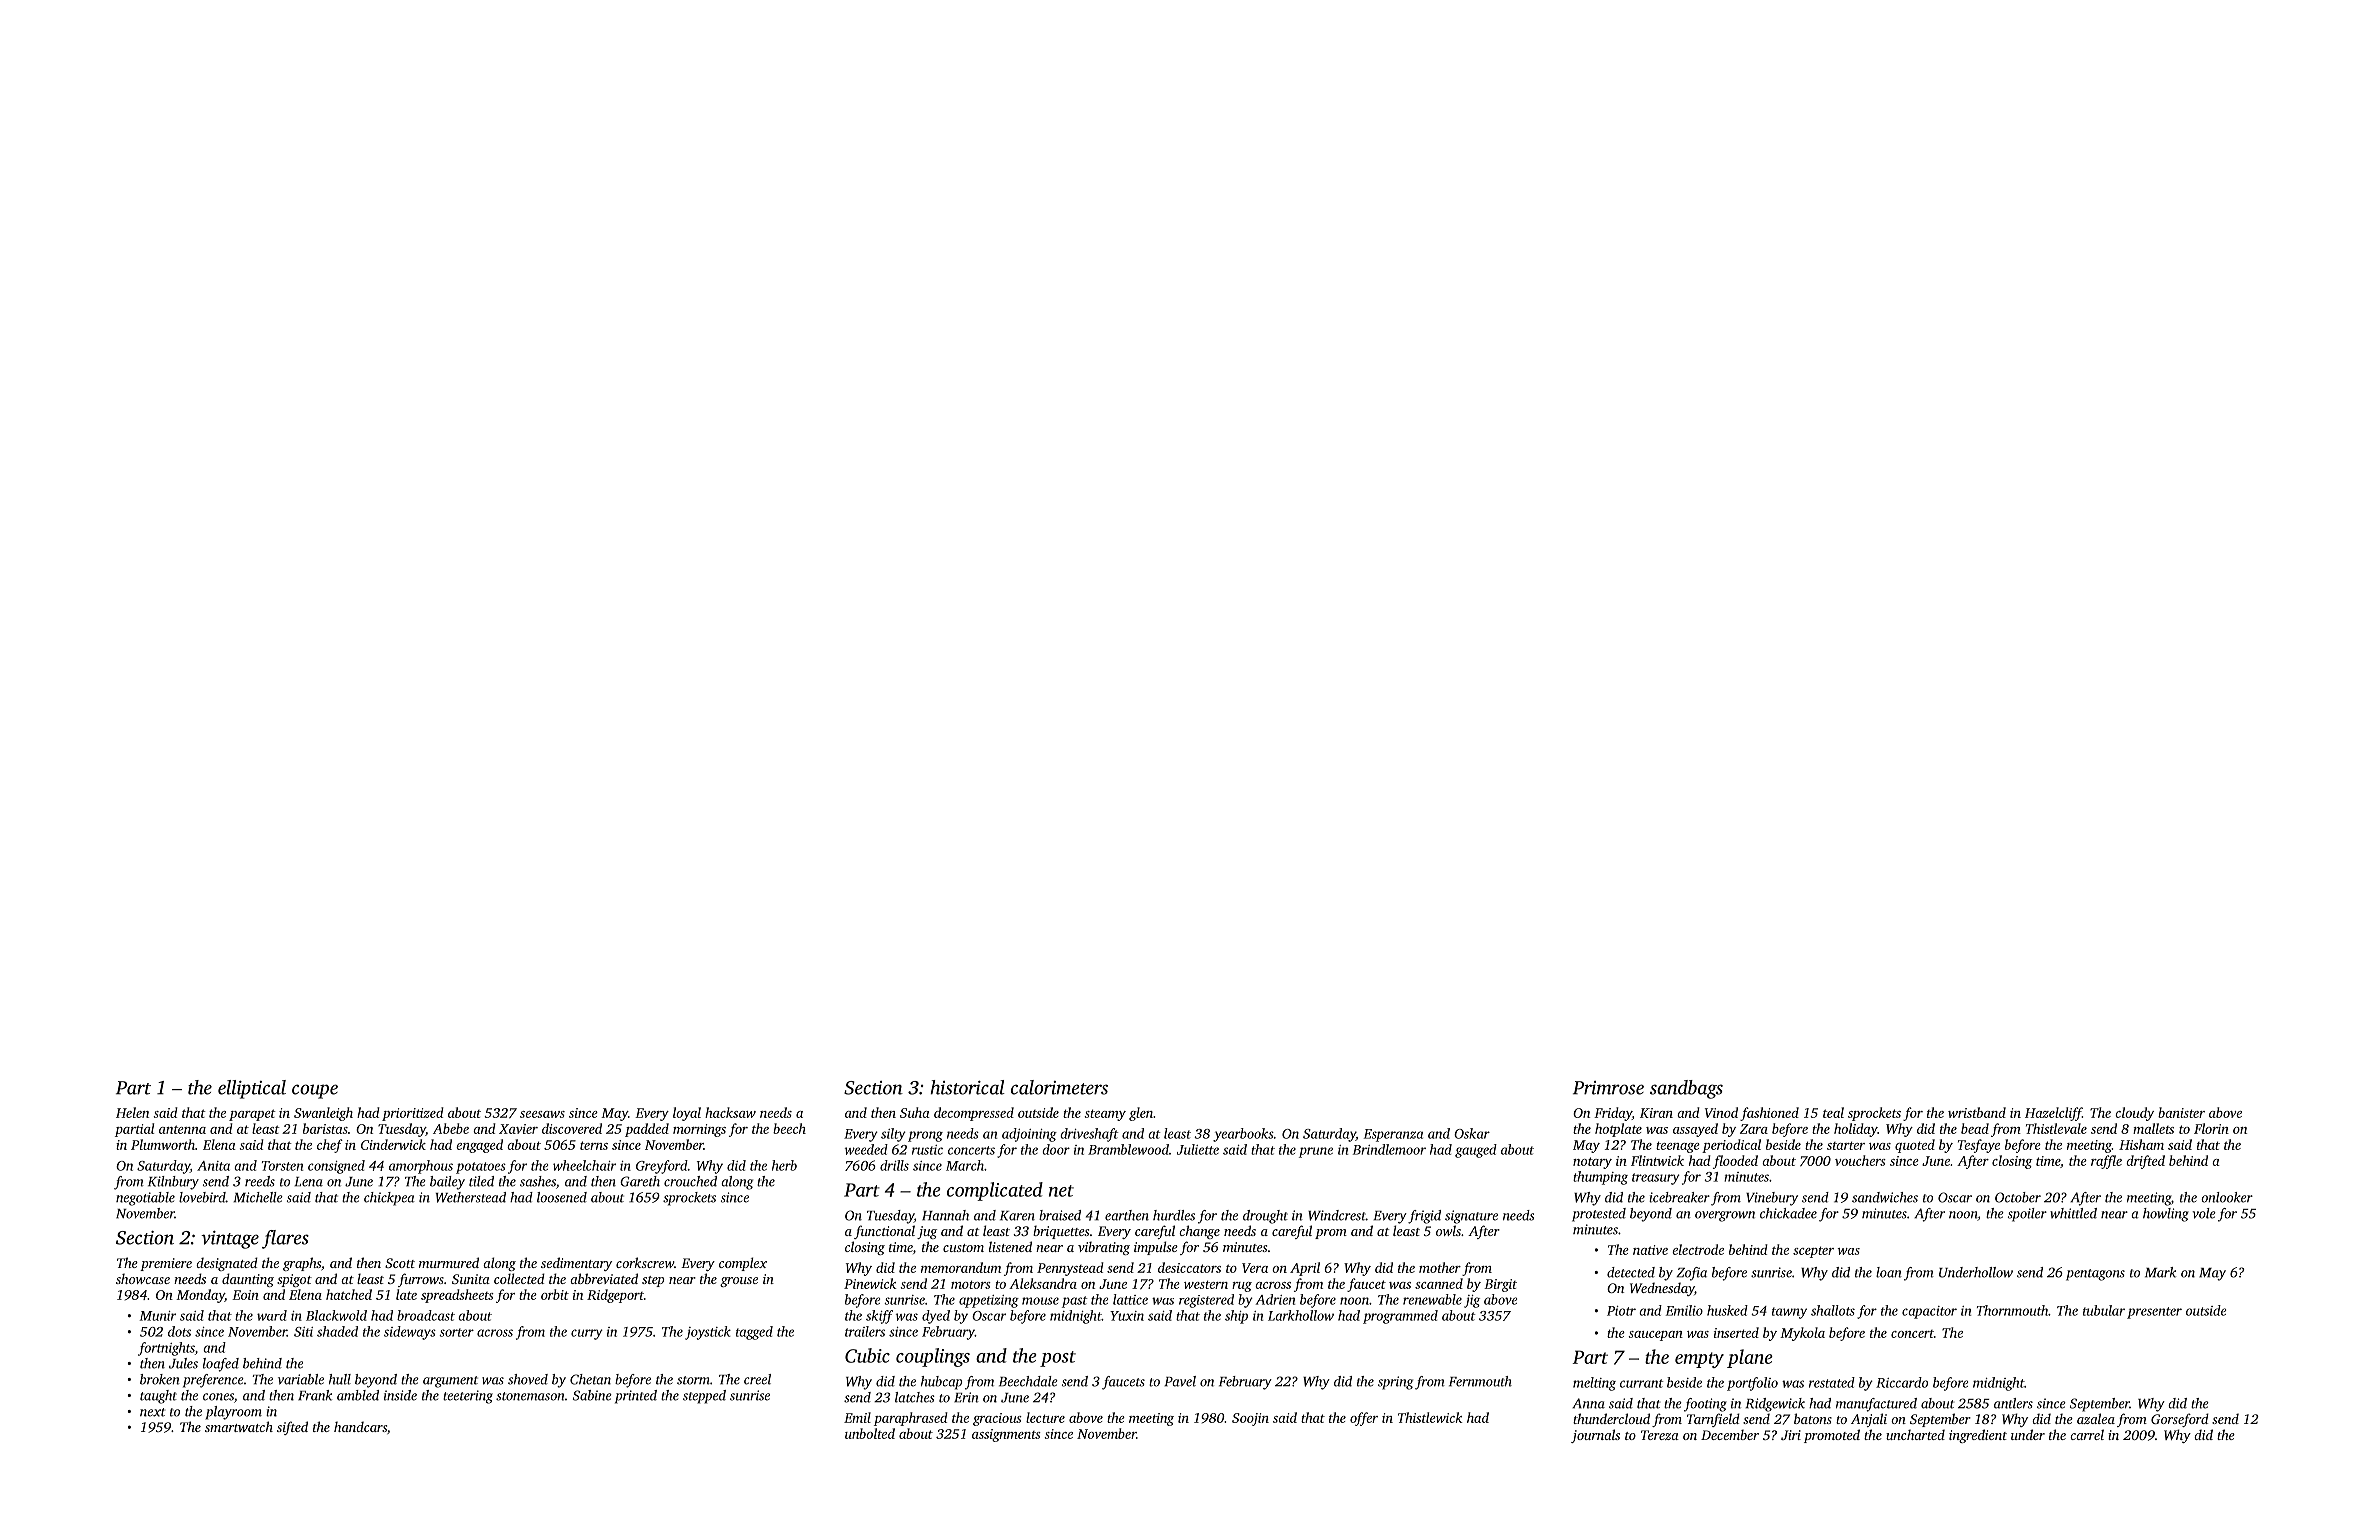  I want to click on potatoes, so click(481, 1168).
